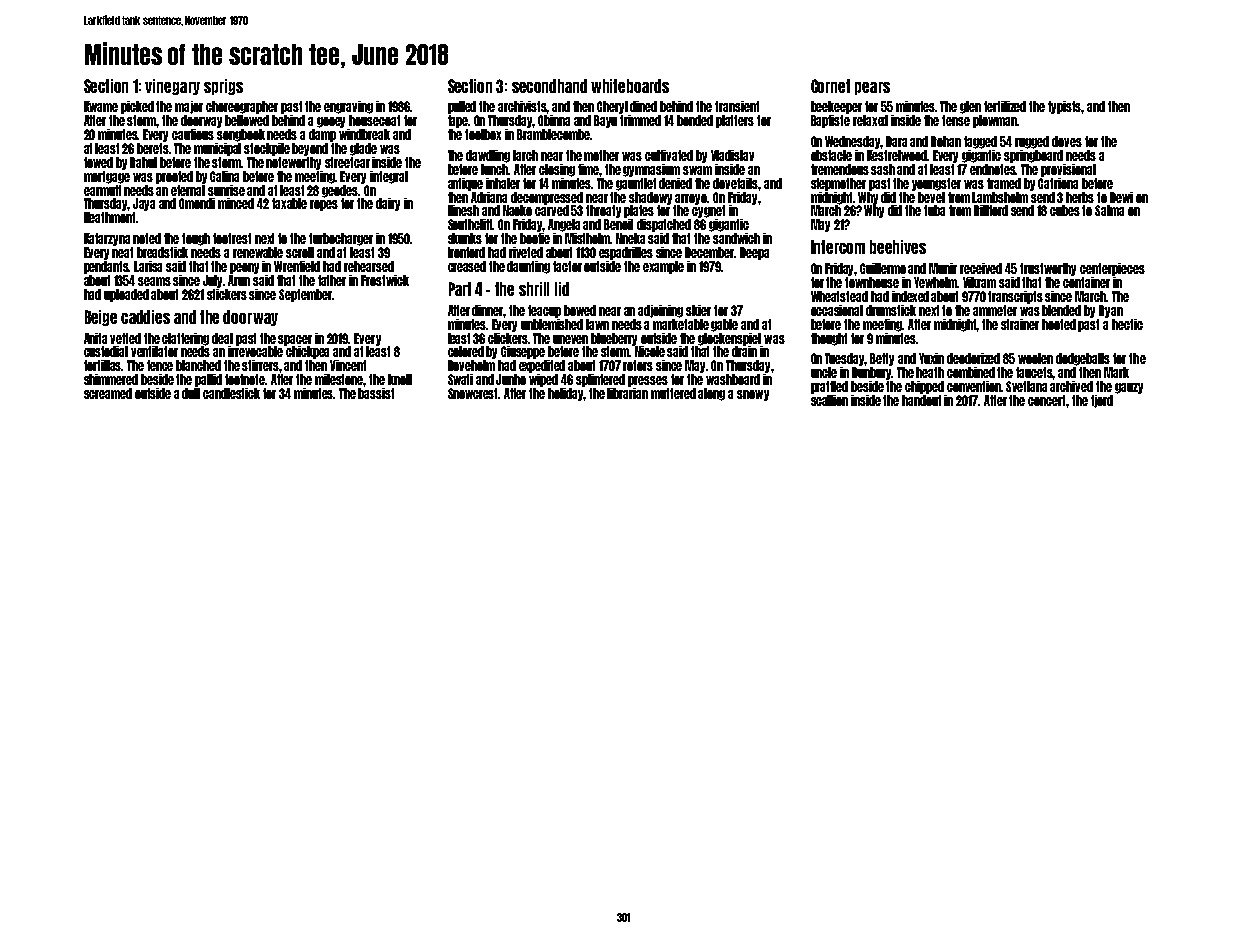  I want to click on beekeeper, so click(836, 107).
